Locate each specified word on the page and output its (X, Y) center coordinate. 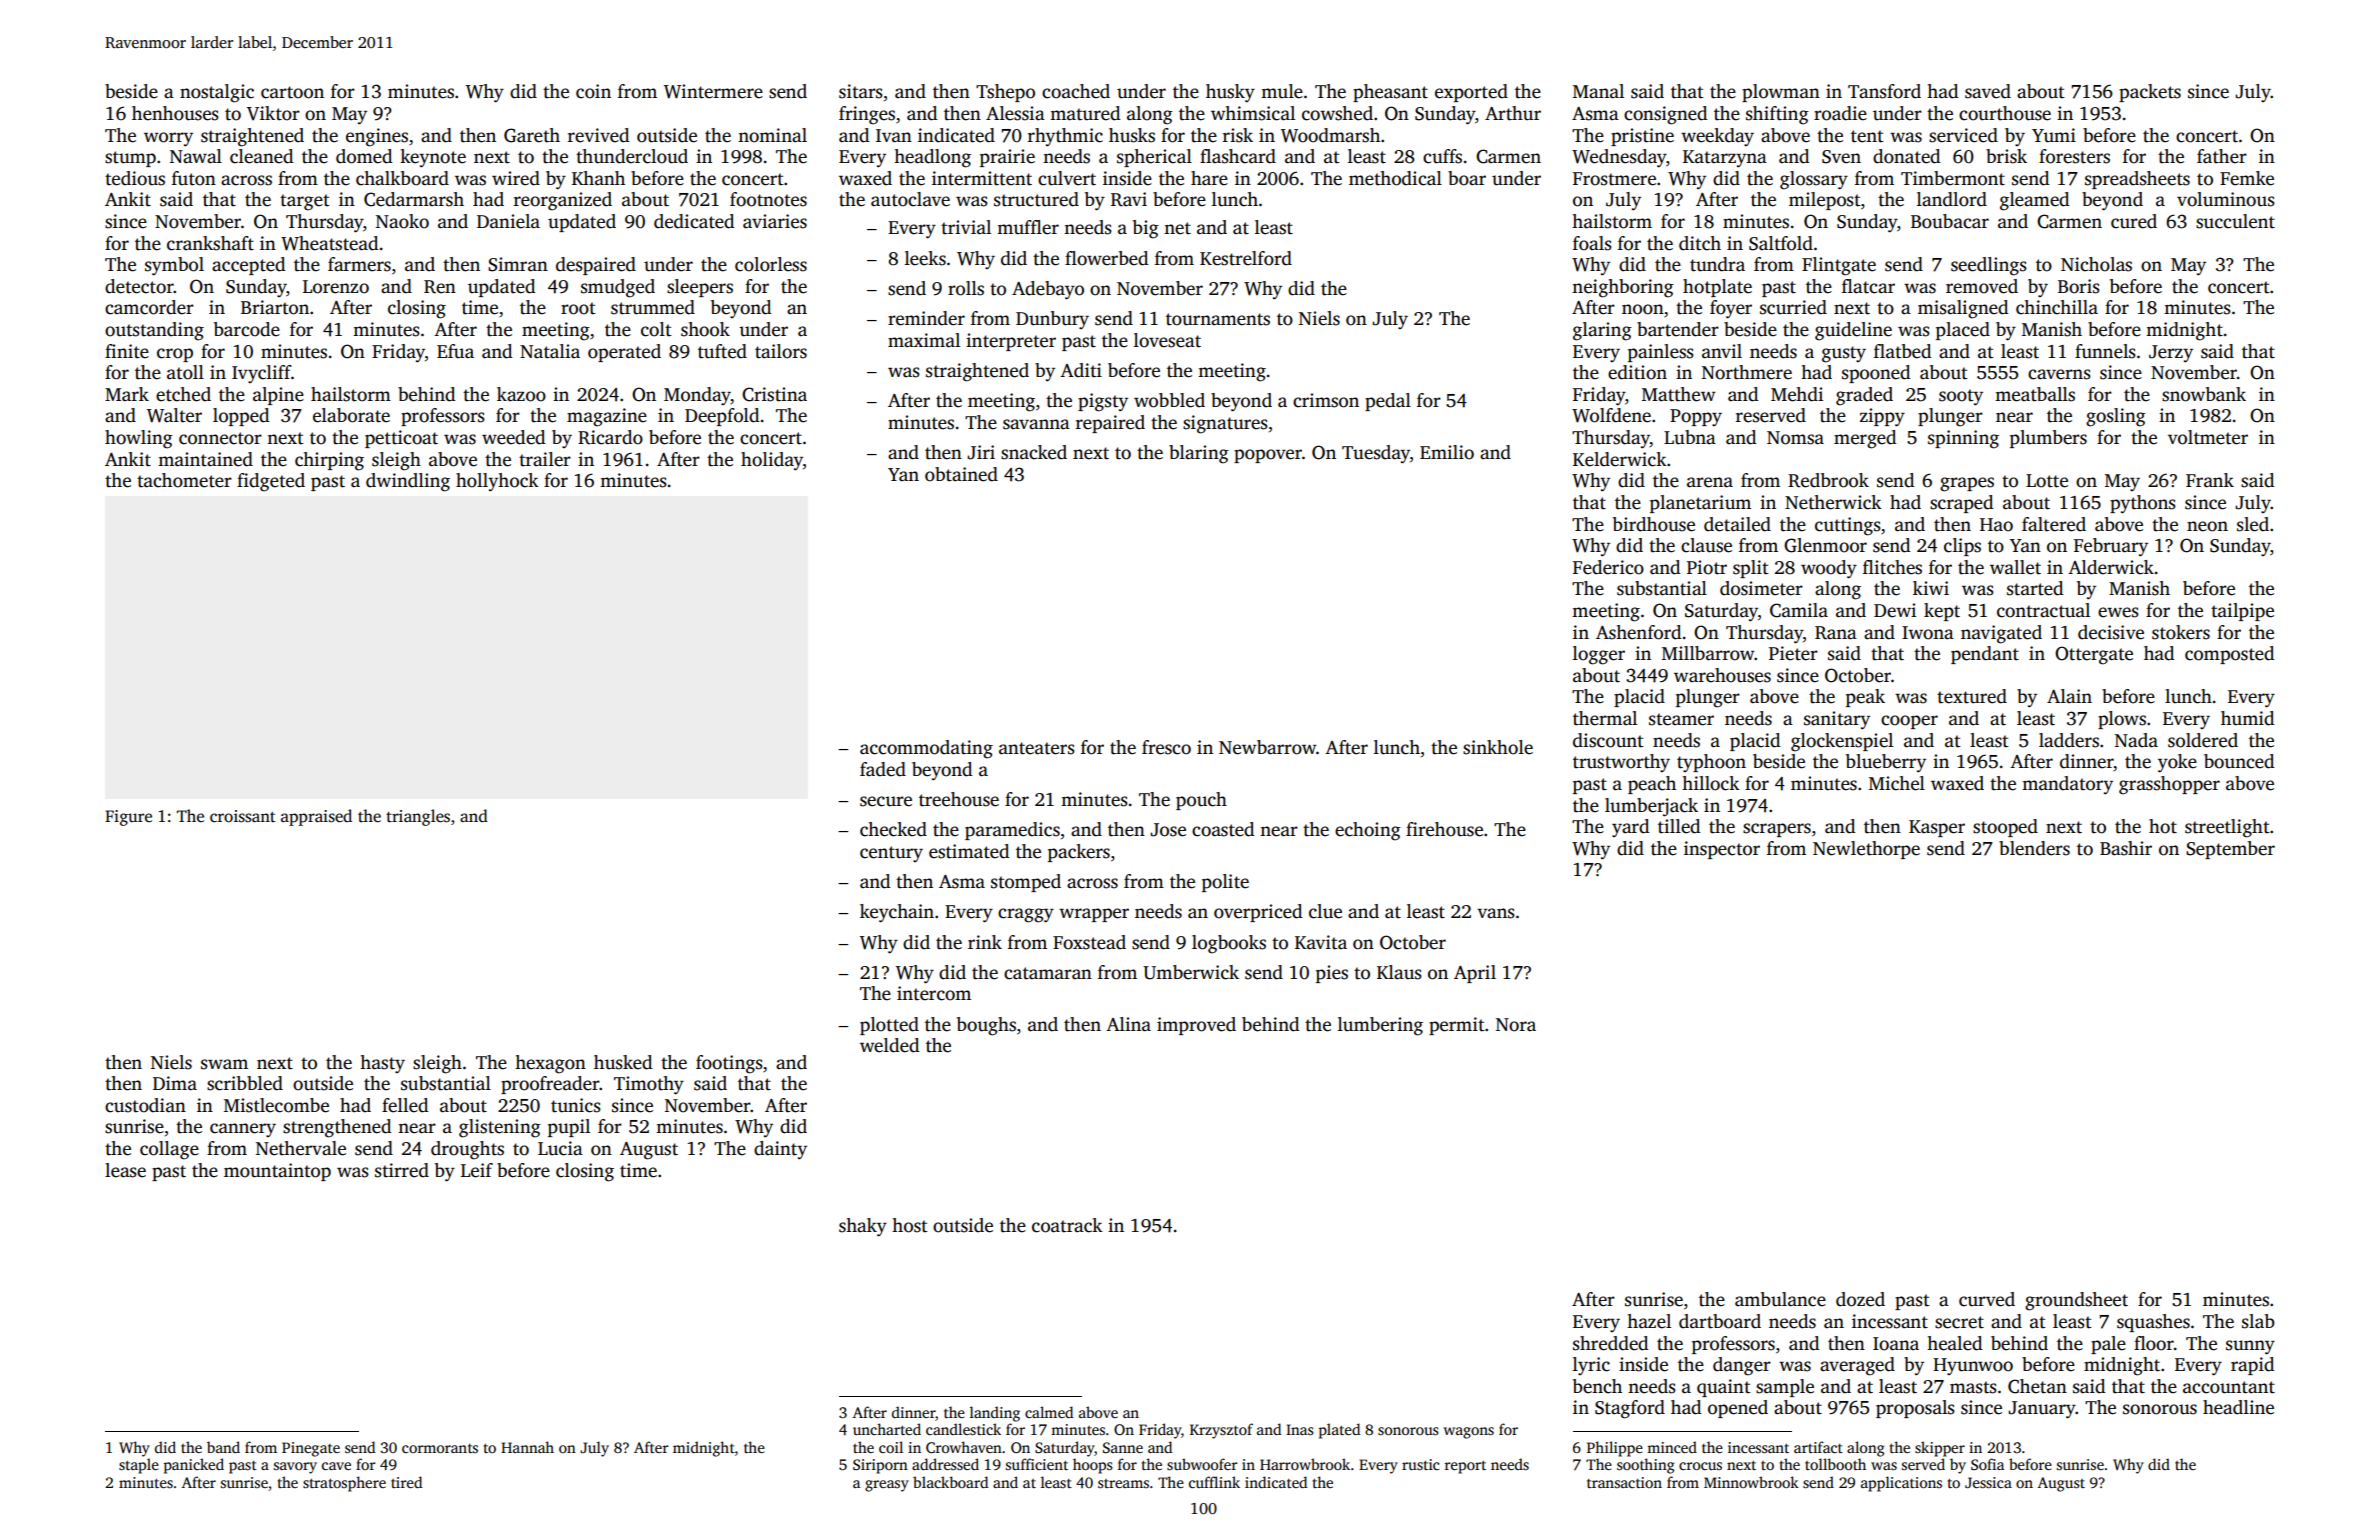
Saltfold (1781, 243)
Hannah (527, 1447)
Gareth (532, 135)
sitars (861, 91)
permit (1457, 1026)
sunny (2250, 1347)
